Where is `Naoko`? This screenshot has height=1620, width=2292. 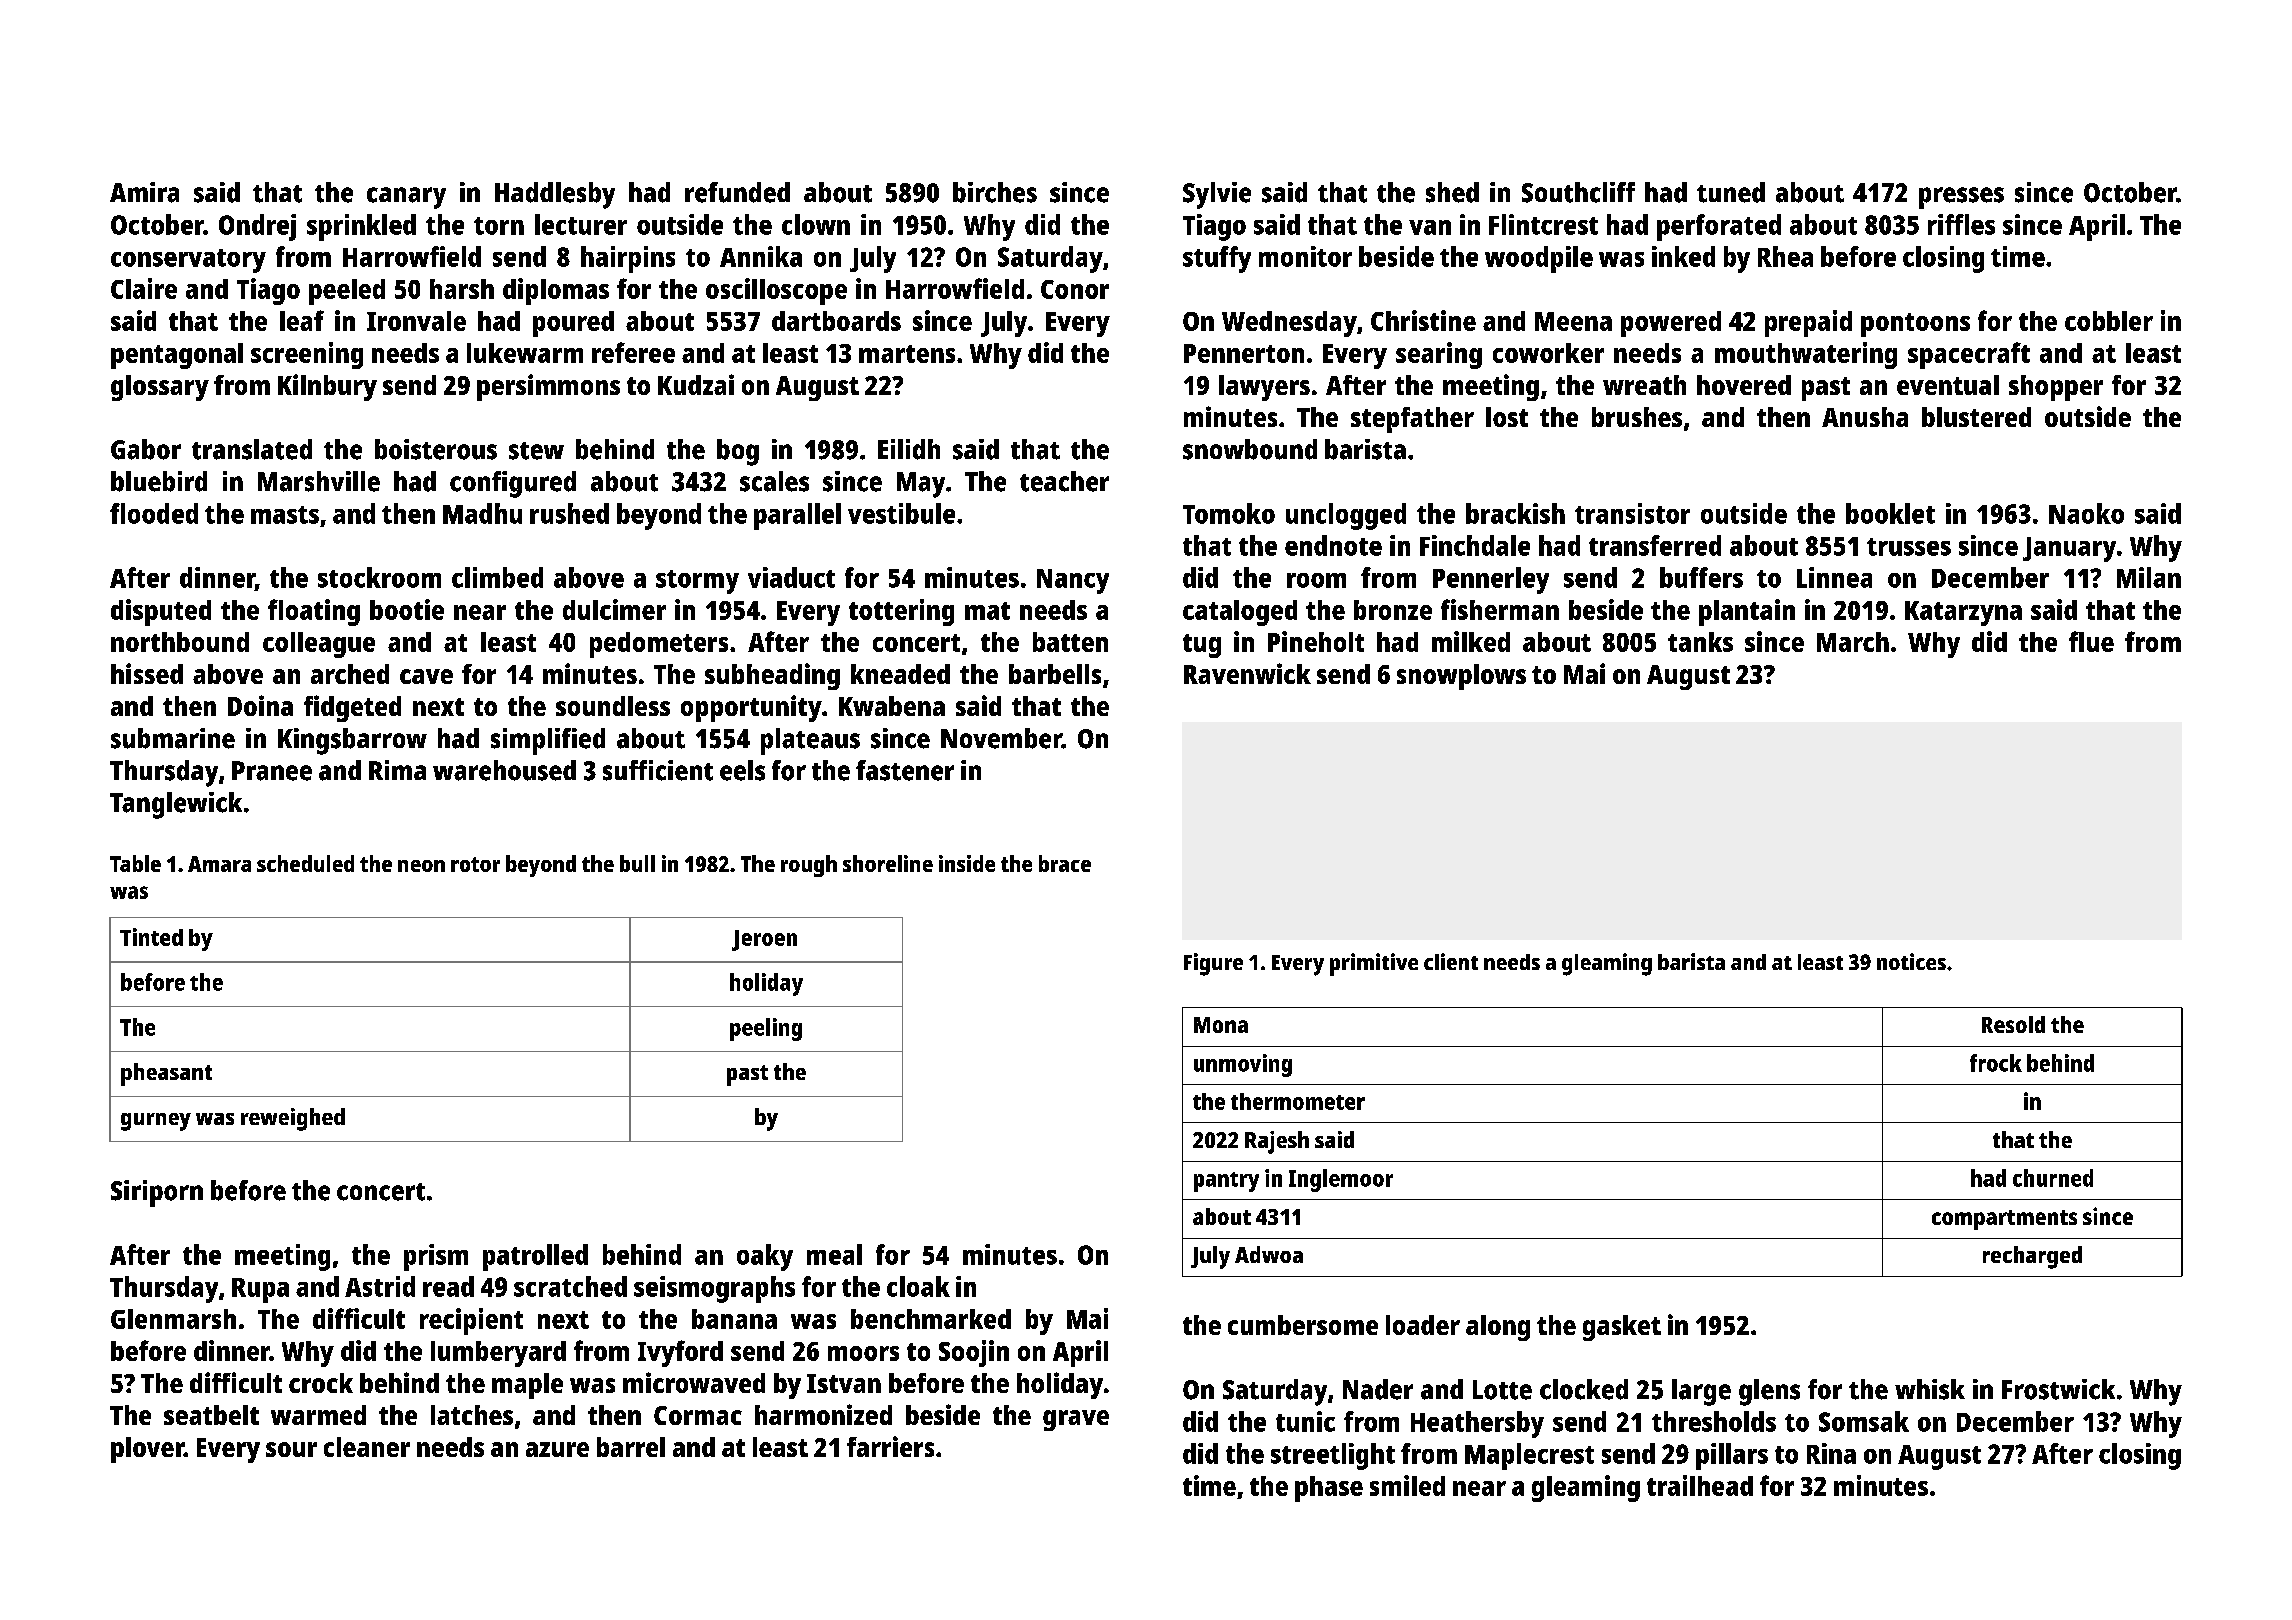
Naoko is located at coordinates (2086, 513).
